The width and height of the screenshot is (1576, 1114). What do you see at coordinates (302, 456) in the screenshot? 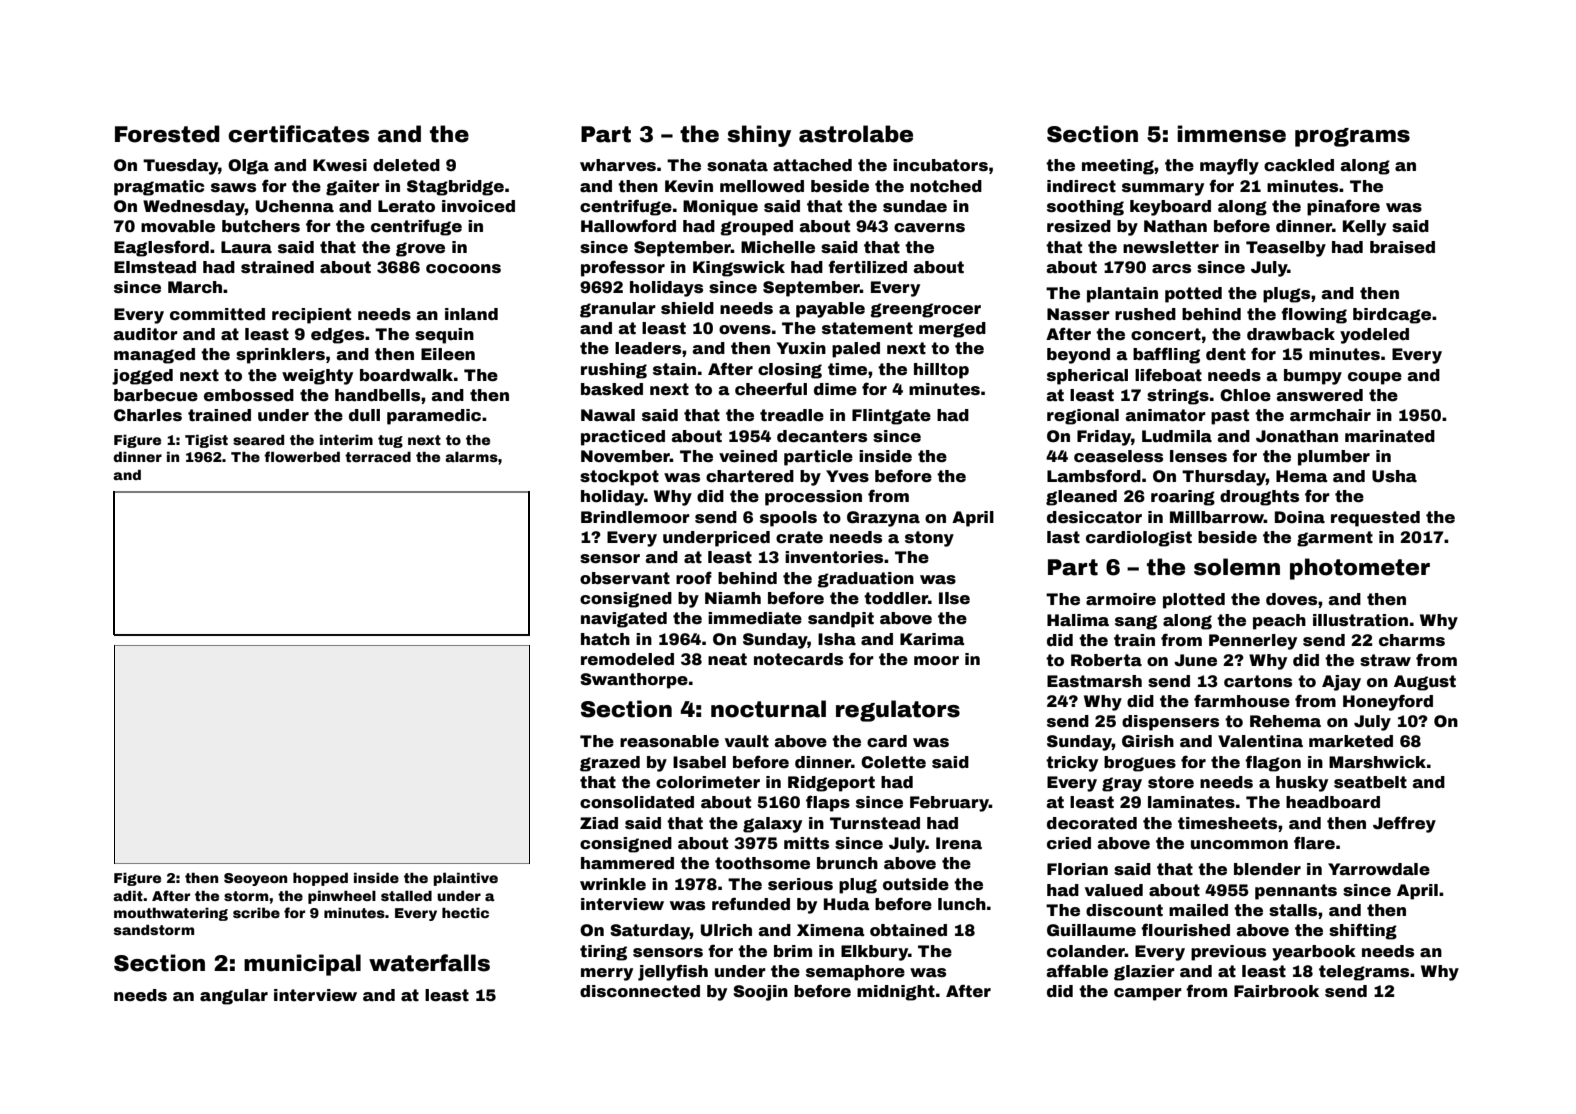
I see `flowerbed` at bounding box center [302, 456].
